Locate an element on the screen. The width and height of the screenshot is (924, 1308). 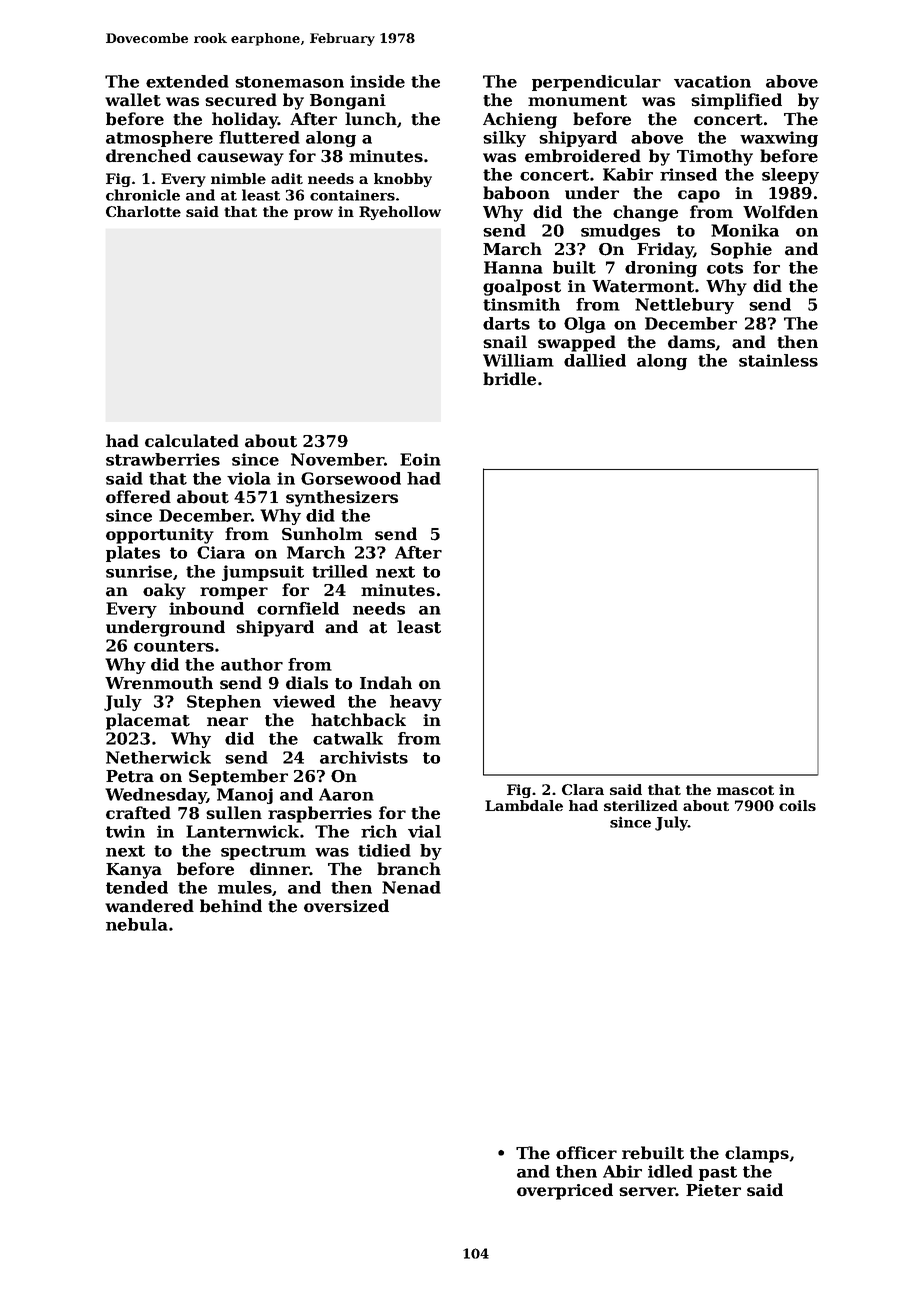
monument is located at coordinates (577, 101).
